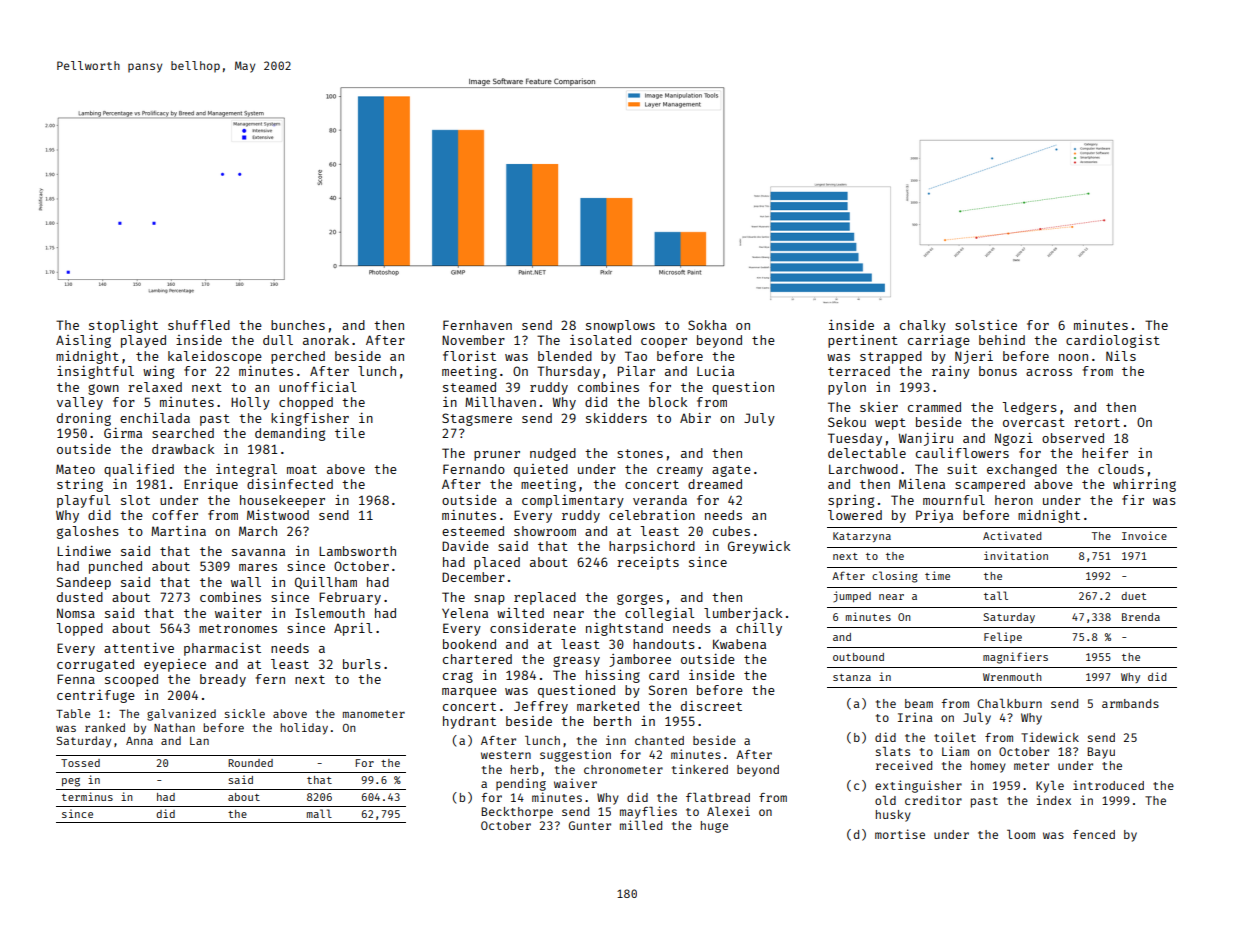  I want to click on hissing, so click(613, 676).
